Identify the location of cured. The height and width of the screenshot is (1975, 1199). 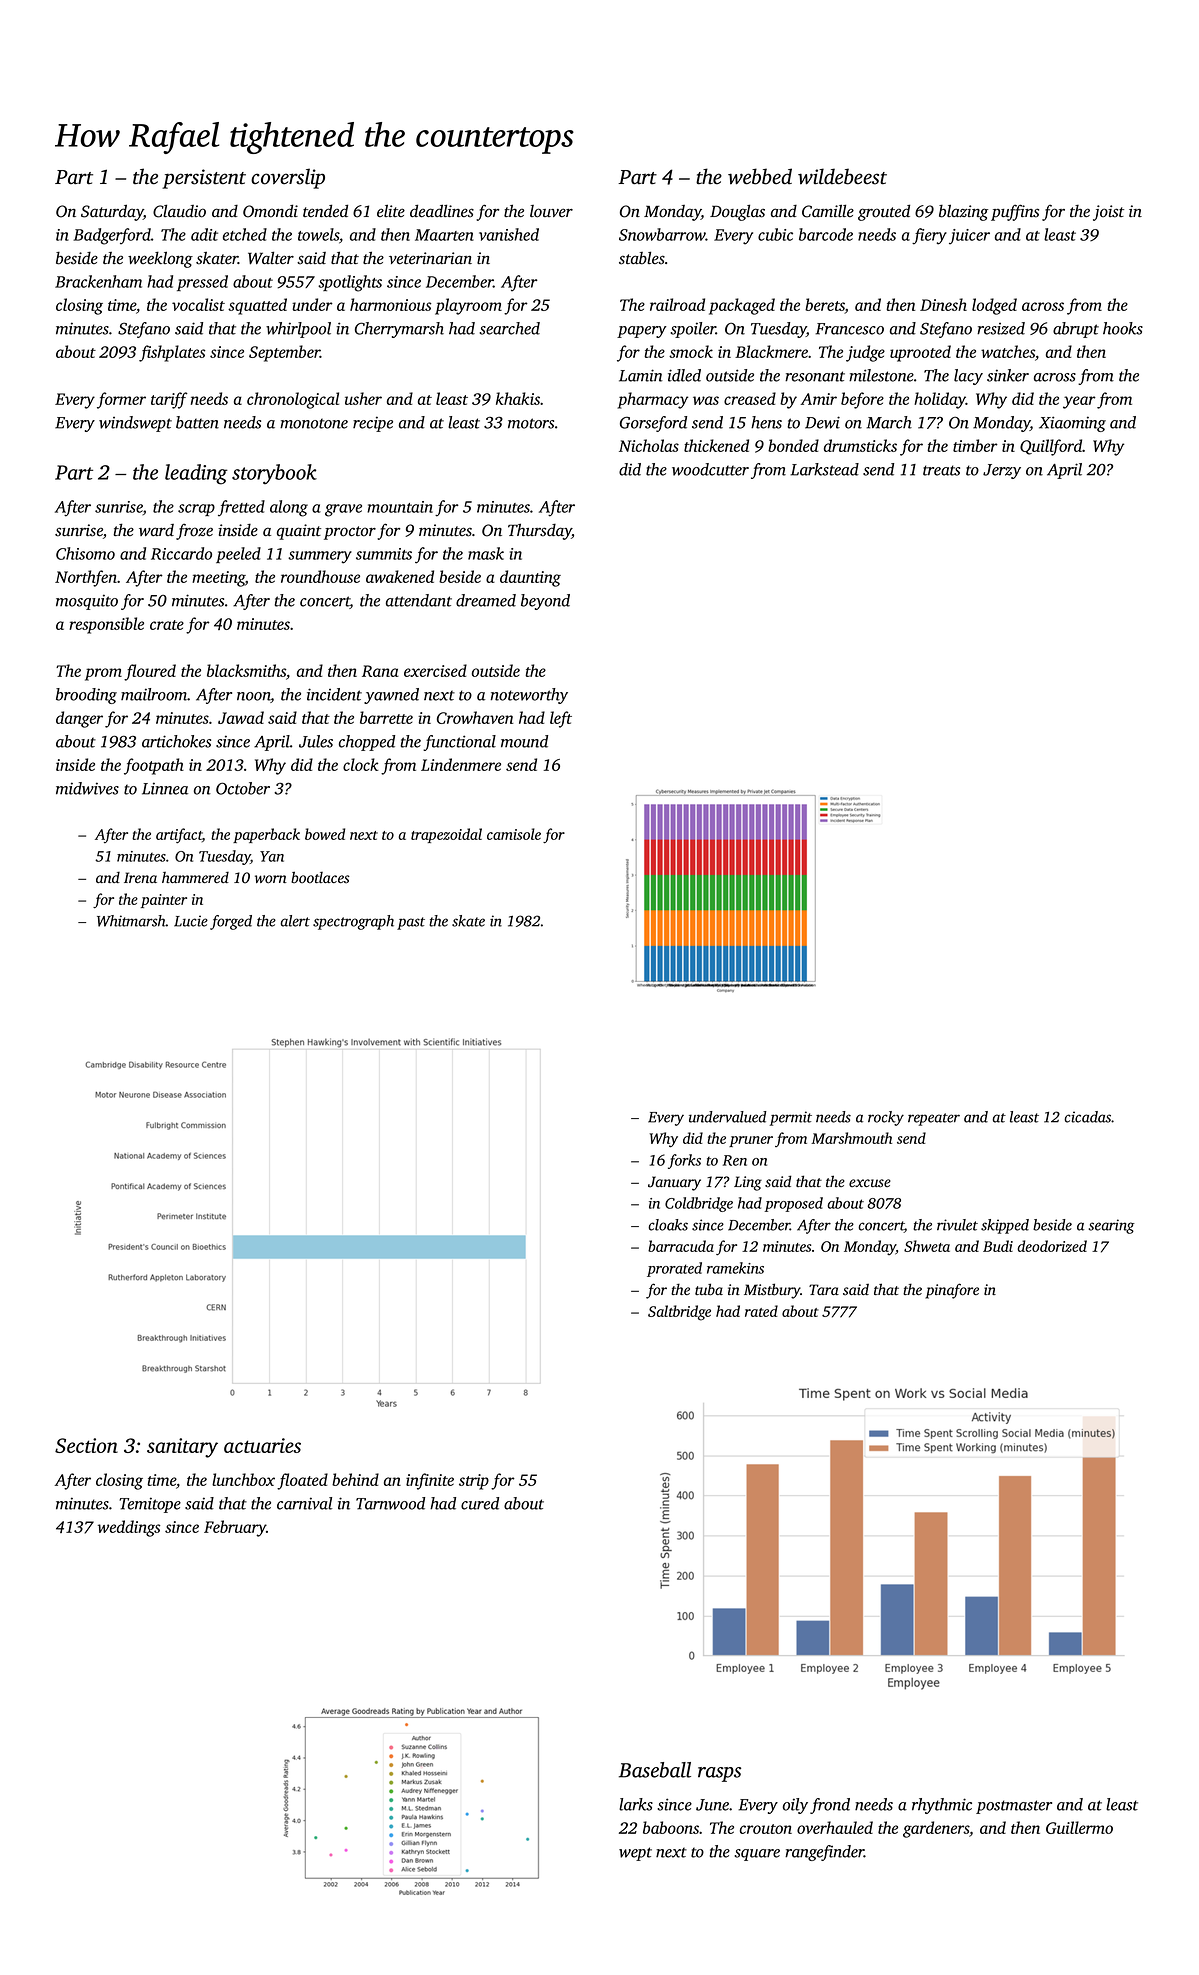
(480, 1503).
